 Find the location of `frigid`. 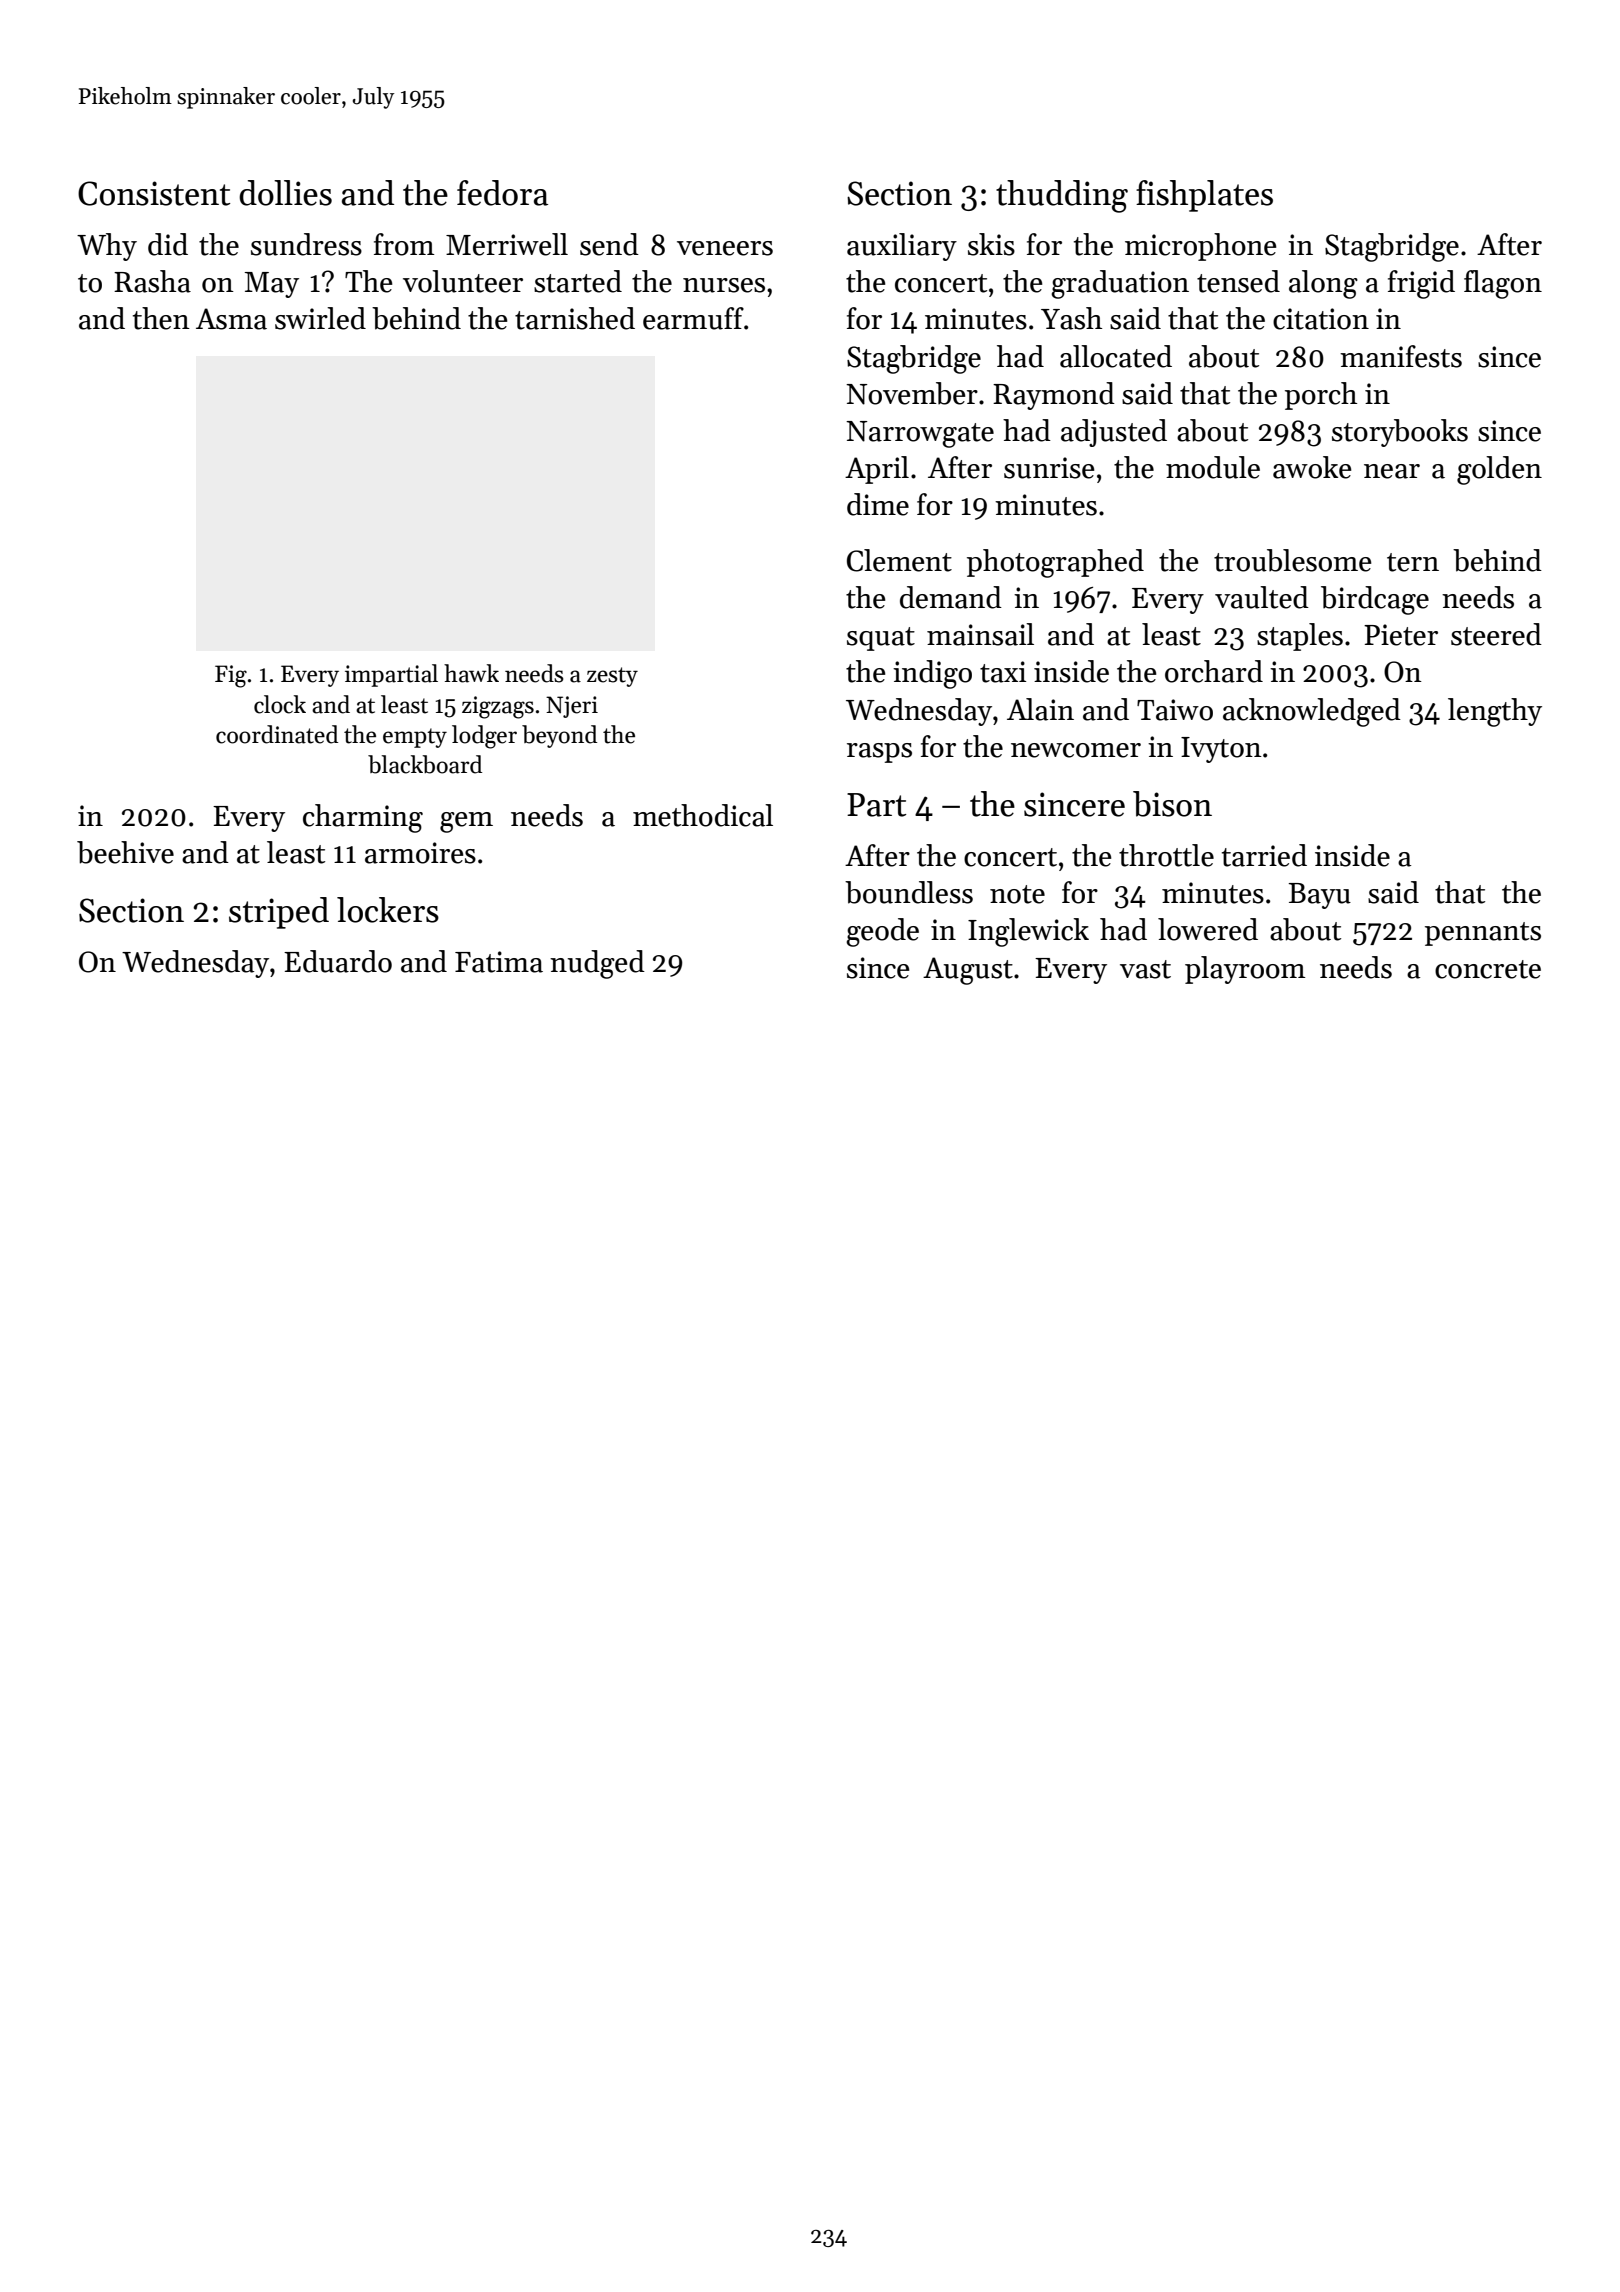

frigid is located at coordinates (1421, 284).
